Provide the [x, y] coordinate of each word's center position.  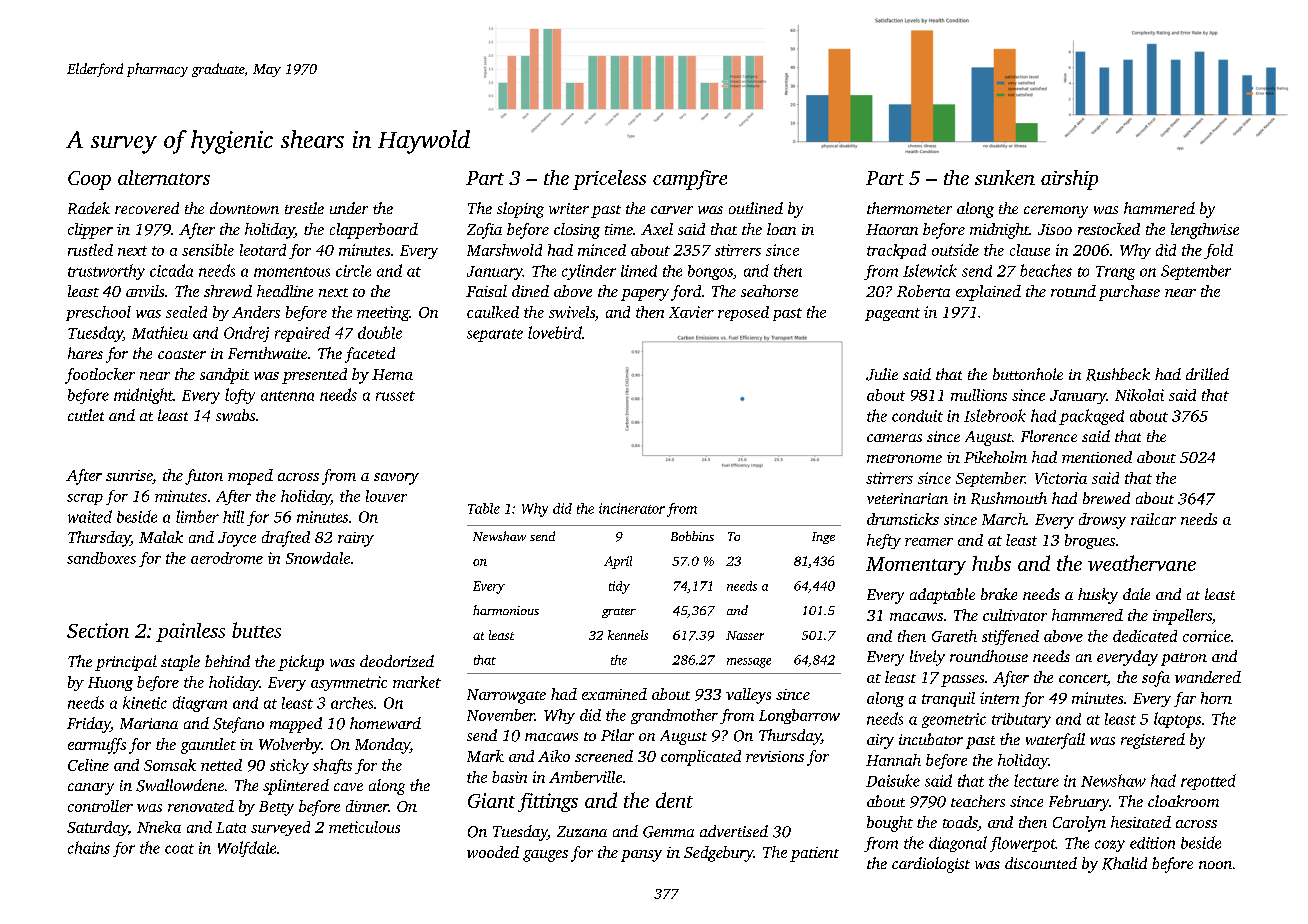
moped [250, 477]
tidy [619, 587]
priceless [609, 180]
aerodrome [227, 558]
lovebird [555, 332]
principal [126, 663]
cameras [894, 438]
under [349, 208]
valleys [748, 696]
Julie [882, 374]
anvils [145, 291]
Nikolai [1139, 395]
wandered [1208, 677]
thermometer [909, 208]
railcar [1153, 519]
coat [179, 849]
